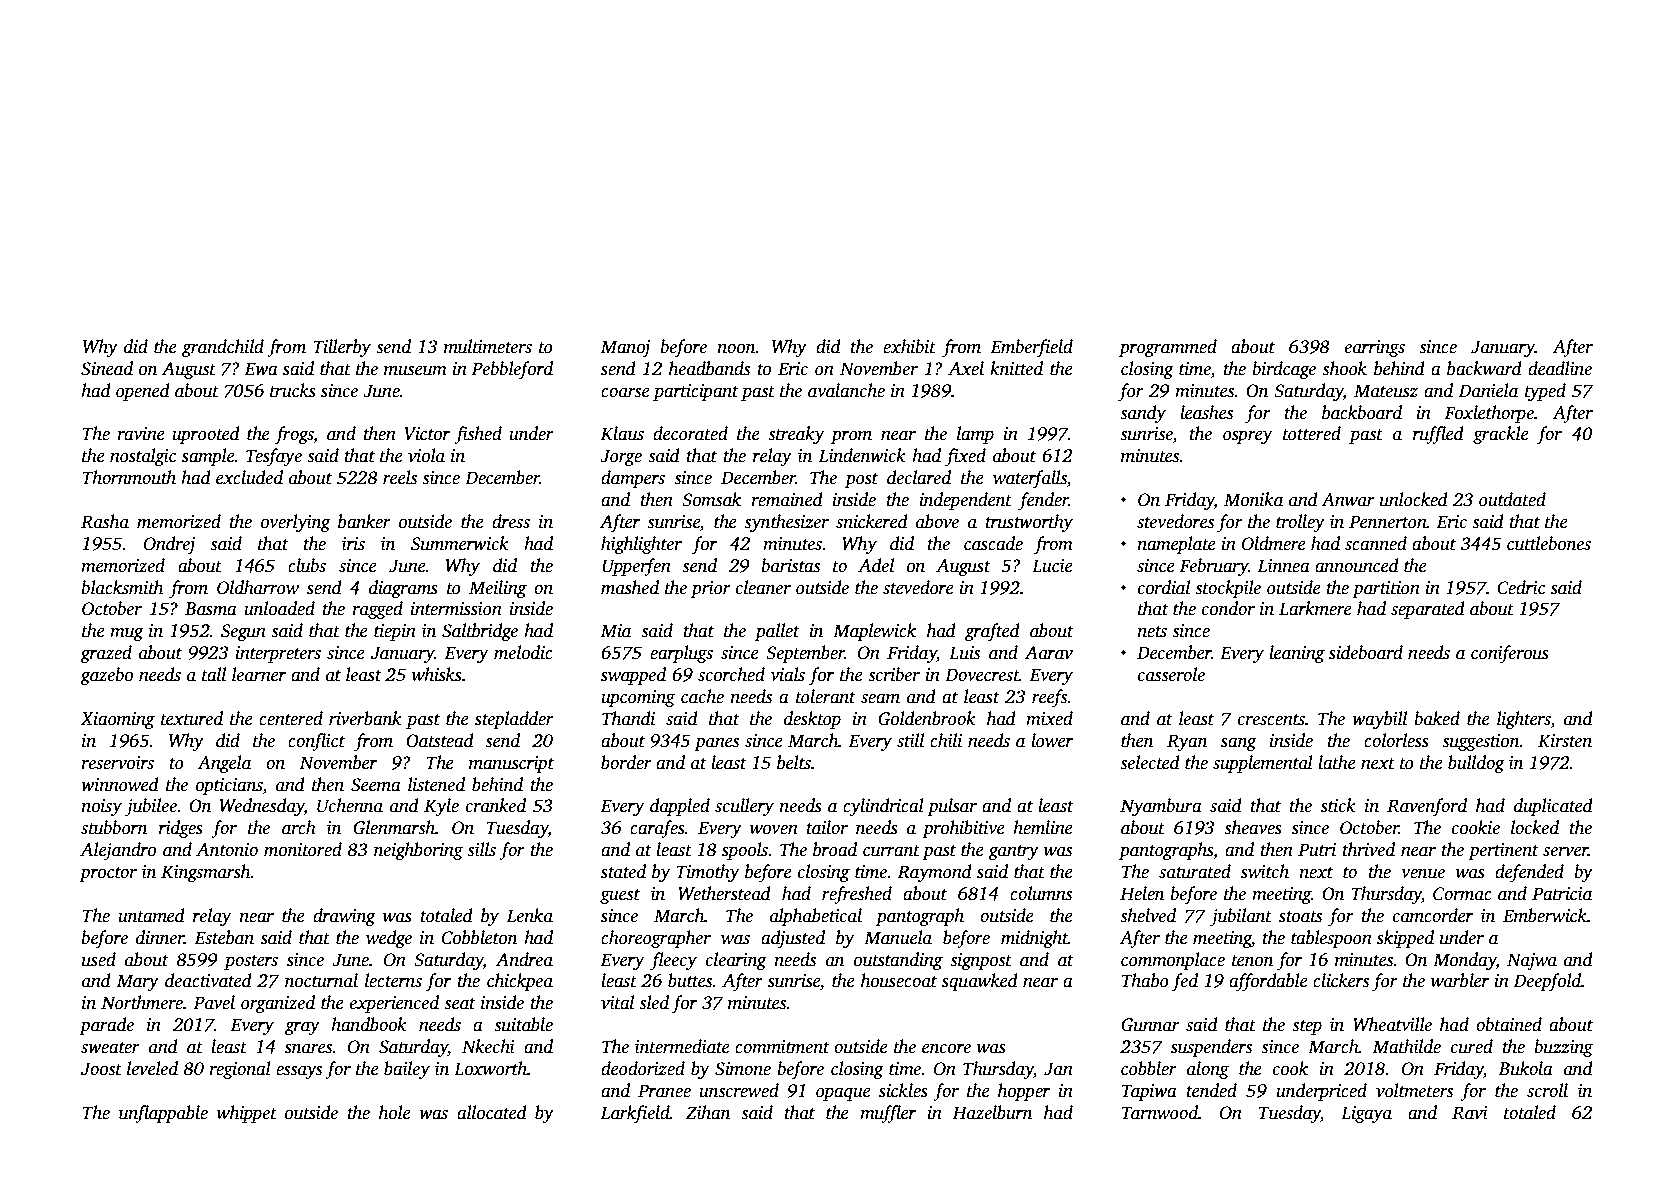 The width and height of the screenshot is (1674, 1183). What do you see at coordinates (291, 718) in the screenshot?
I see `centered` at bounding box center [291, 718].
